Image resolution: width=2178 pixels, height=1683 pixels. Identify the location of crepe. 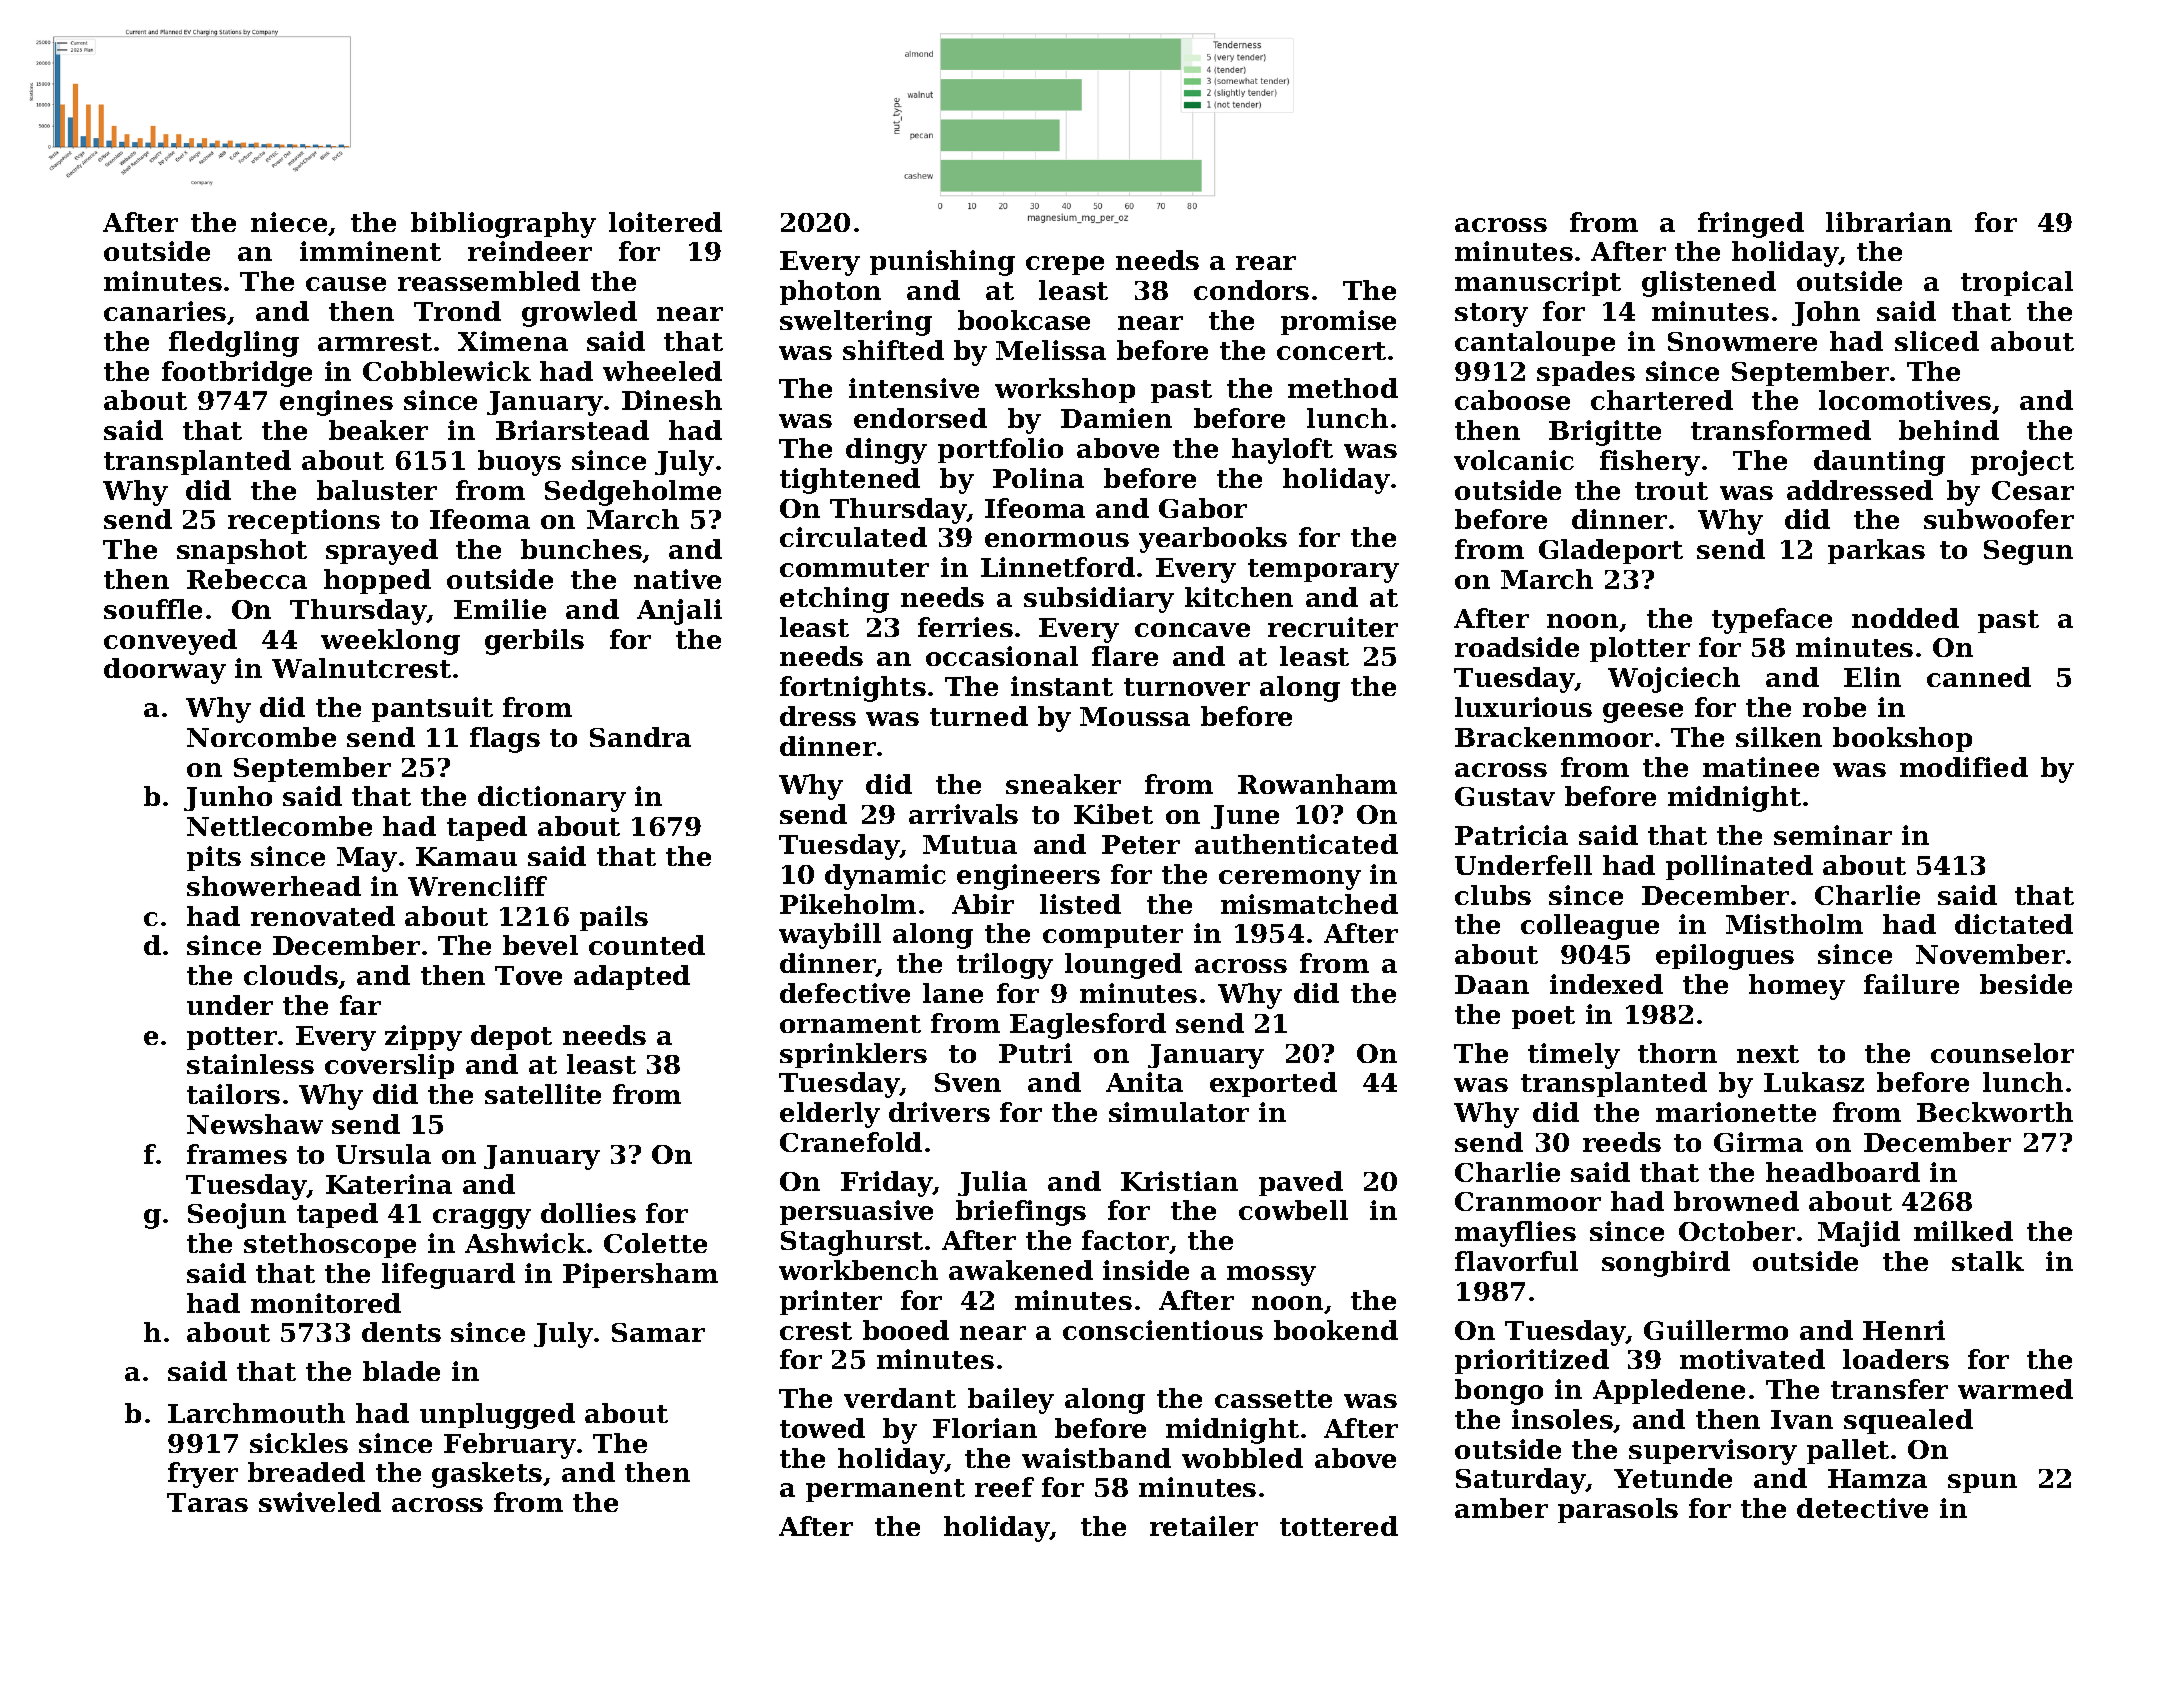
(1065, 265).
